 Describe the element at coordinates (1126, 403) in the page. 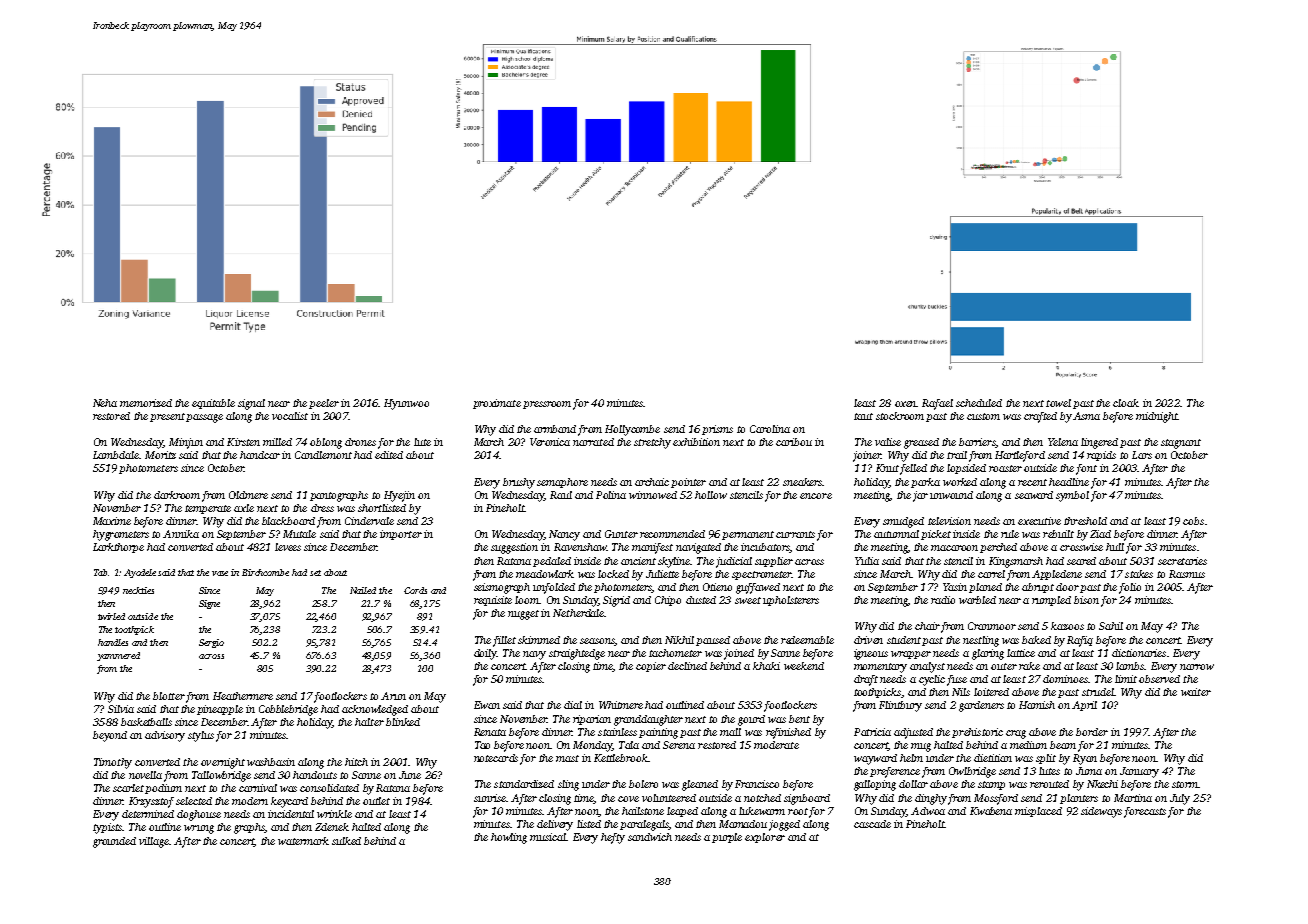

I see `cloak` at that location.
